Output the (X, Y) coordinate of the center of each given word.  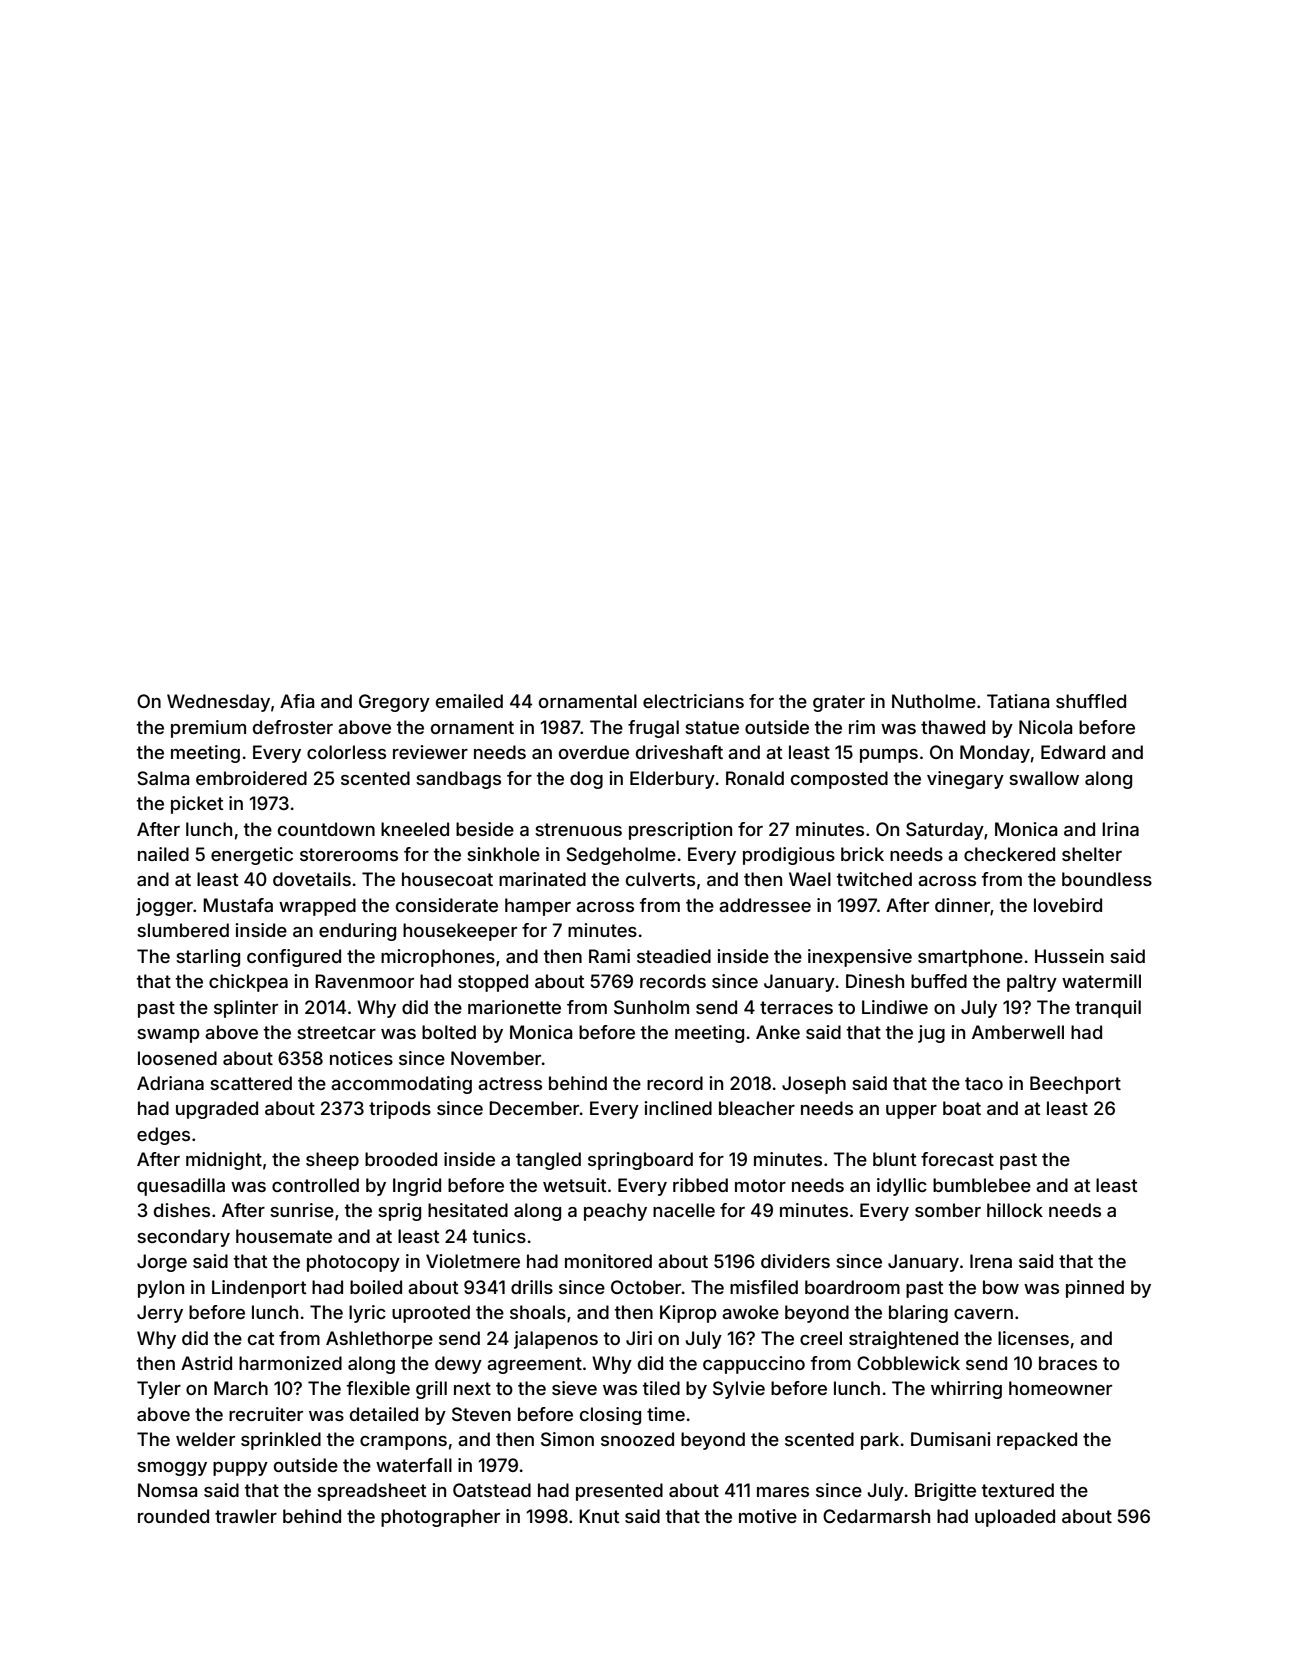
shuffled (1091, 701)
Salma (163, 778)
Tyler (159, 1390)
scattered (251, 1083)
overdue (594, 752)
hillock (1015, 1210)
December (534, 1108)
